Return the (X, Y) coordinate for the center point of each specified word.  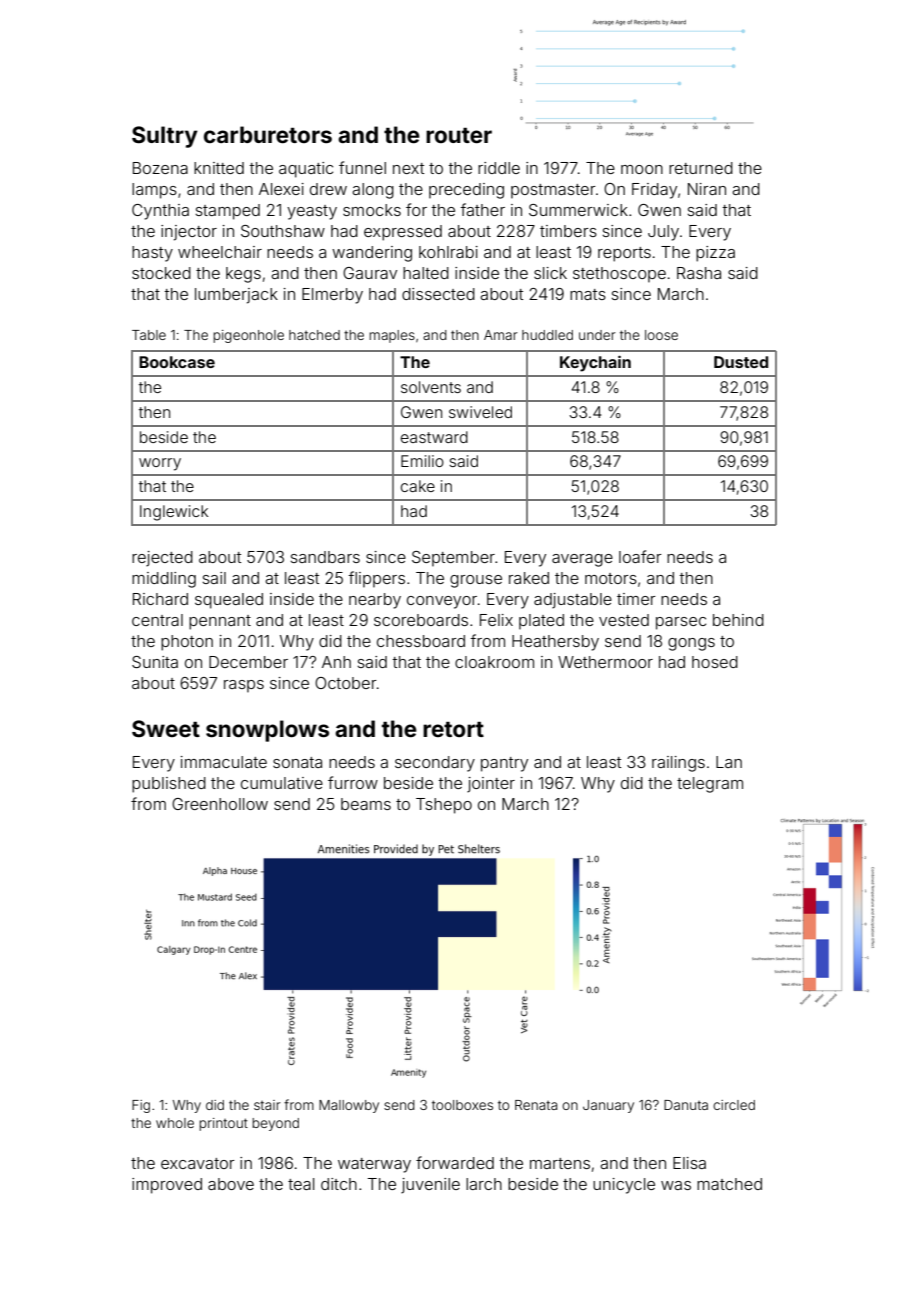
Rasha (699, 273)
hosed (715, 662)
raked (529, 578)
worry (160, 464)
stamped (227, 212)
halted (426, 273)
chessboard (421, 641)
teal (301, 1184)
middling (164, 580)
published (169, 785)
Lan (729, 762)
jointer (491, 785)
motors (611, 578)
